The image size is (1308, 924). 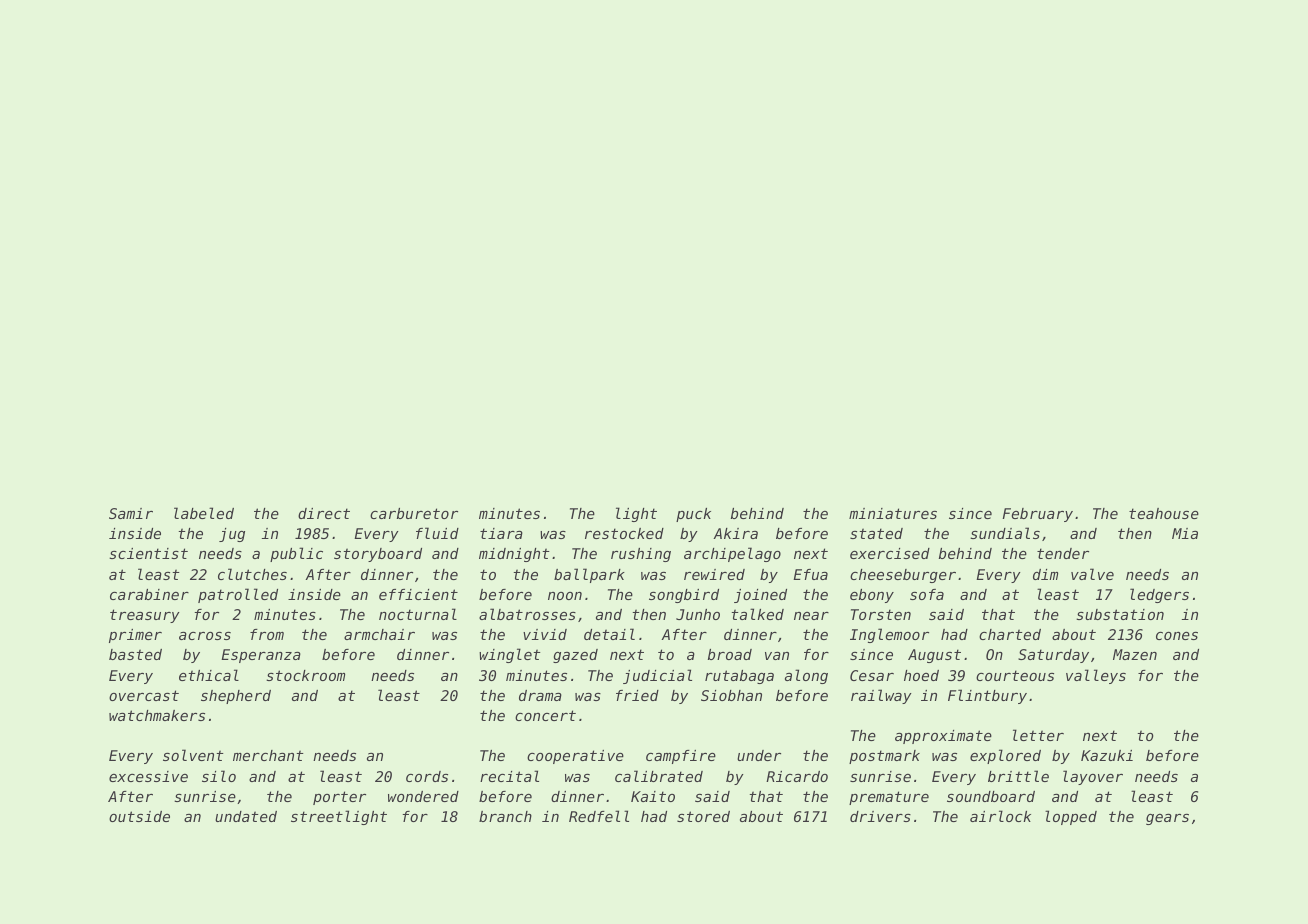 What do you see at coordinates (157, 715) in the screenshot?
I see `watchmakers` at bounding box center [157, 715].
